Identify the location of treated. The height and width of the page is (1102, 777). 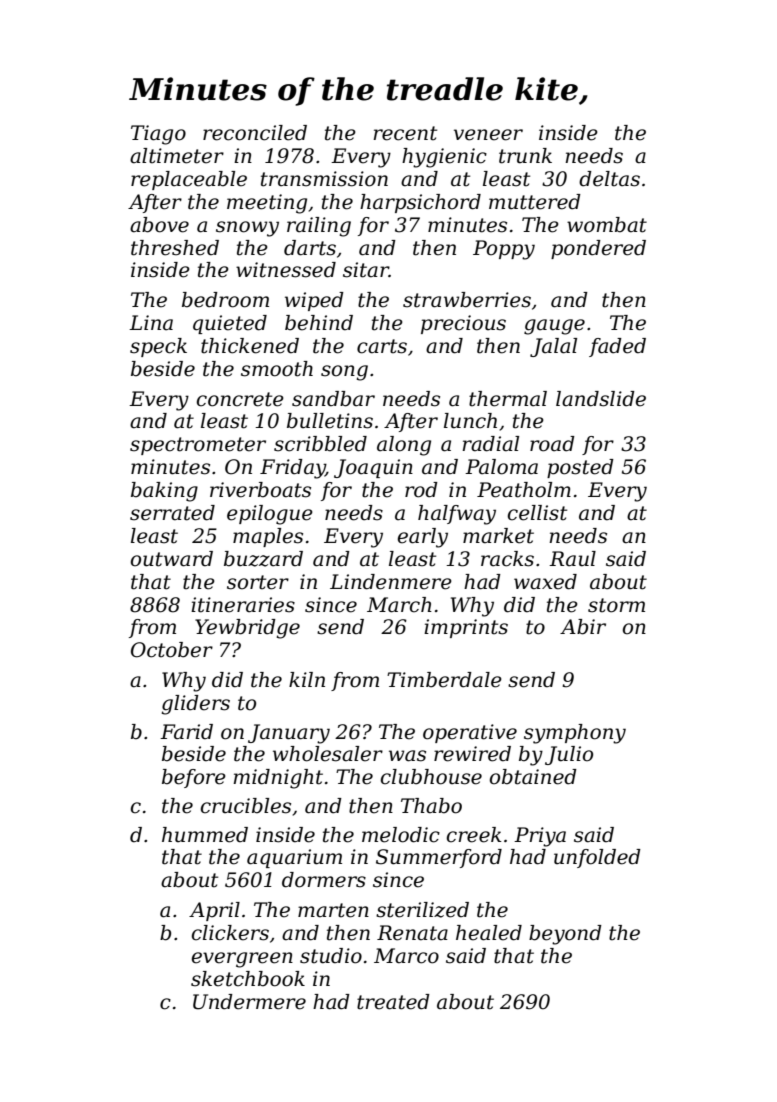
(393, 1002).
